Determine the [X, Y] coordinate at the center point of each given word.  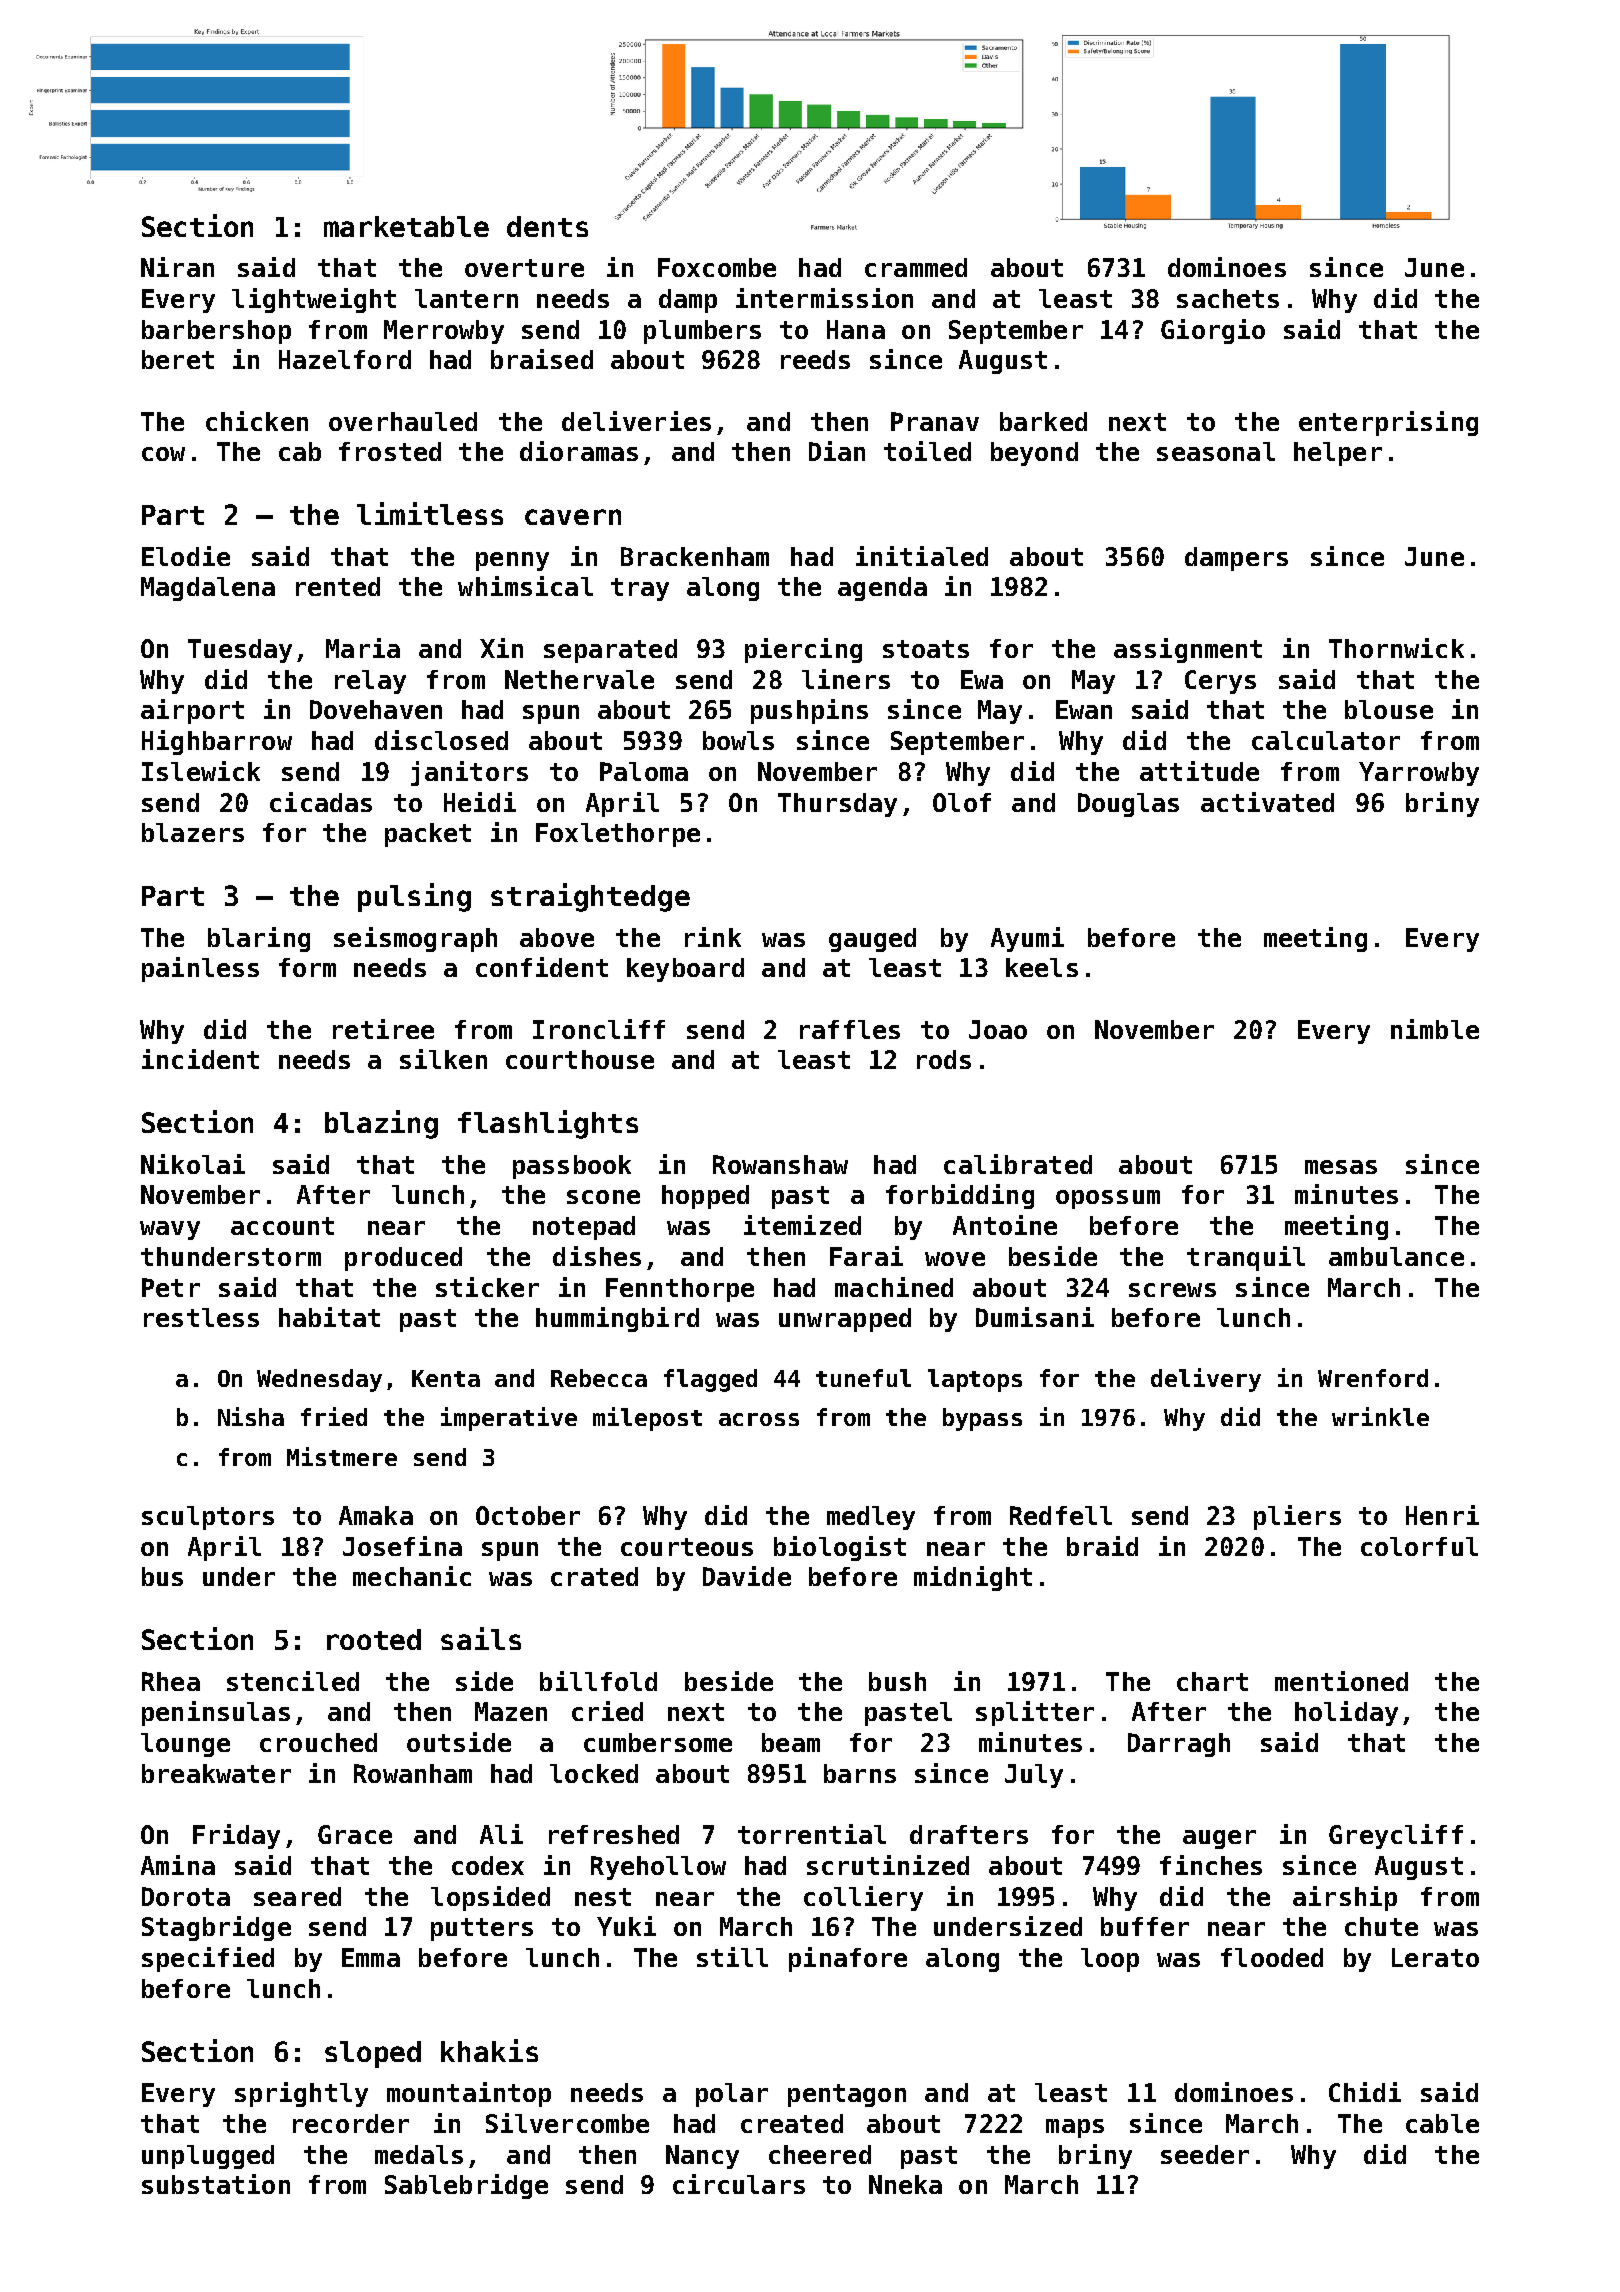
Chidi [1365, 2092]
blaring [259, 939]
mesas [1341, 1167]
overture [524, 268]
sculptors [208, 1518]
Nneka [905, 2184]
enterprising [1388, 423]
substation [216, 2184]
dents [547, 226]
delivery [1206, 1380]
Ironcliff [599, 1029]
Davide [747, 1576]
